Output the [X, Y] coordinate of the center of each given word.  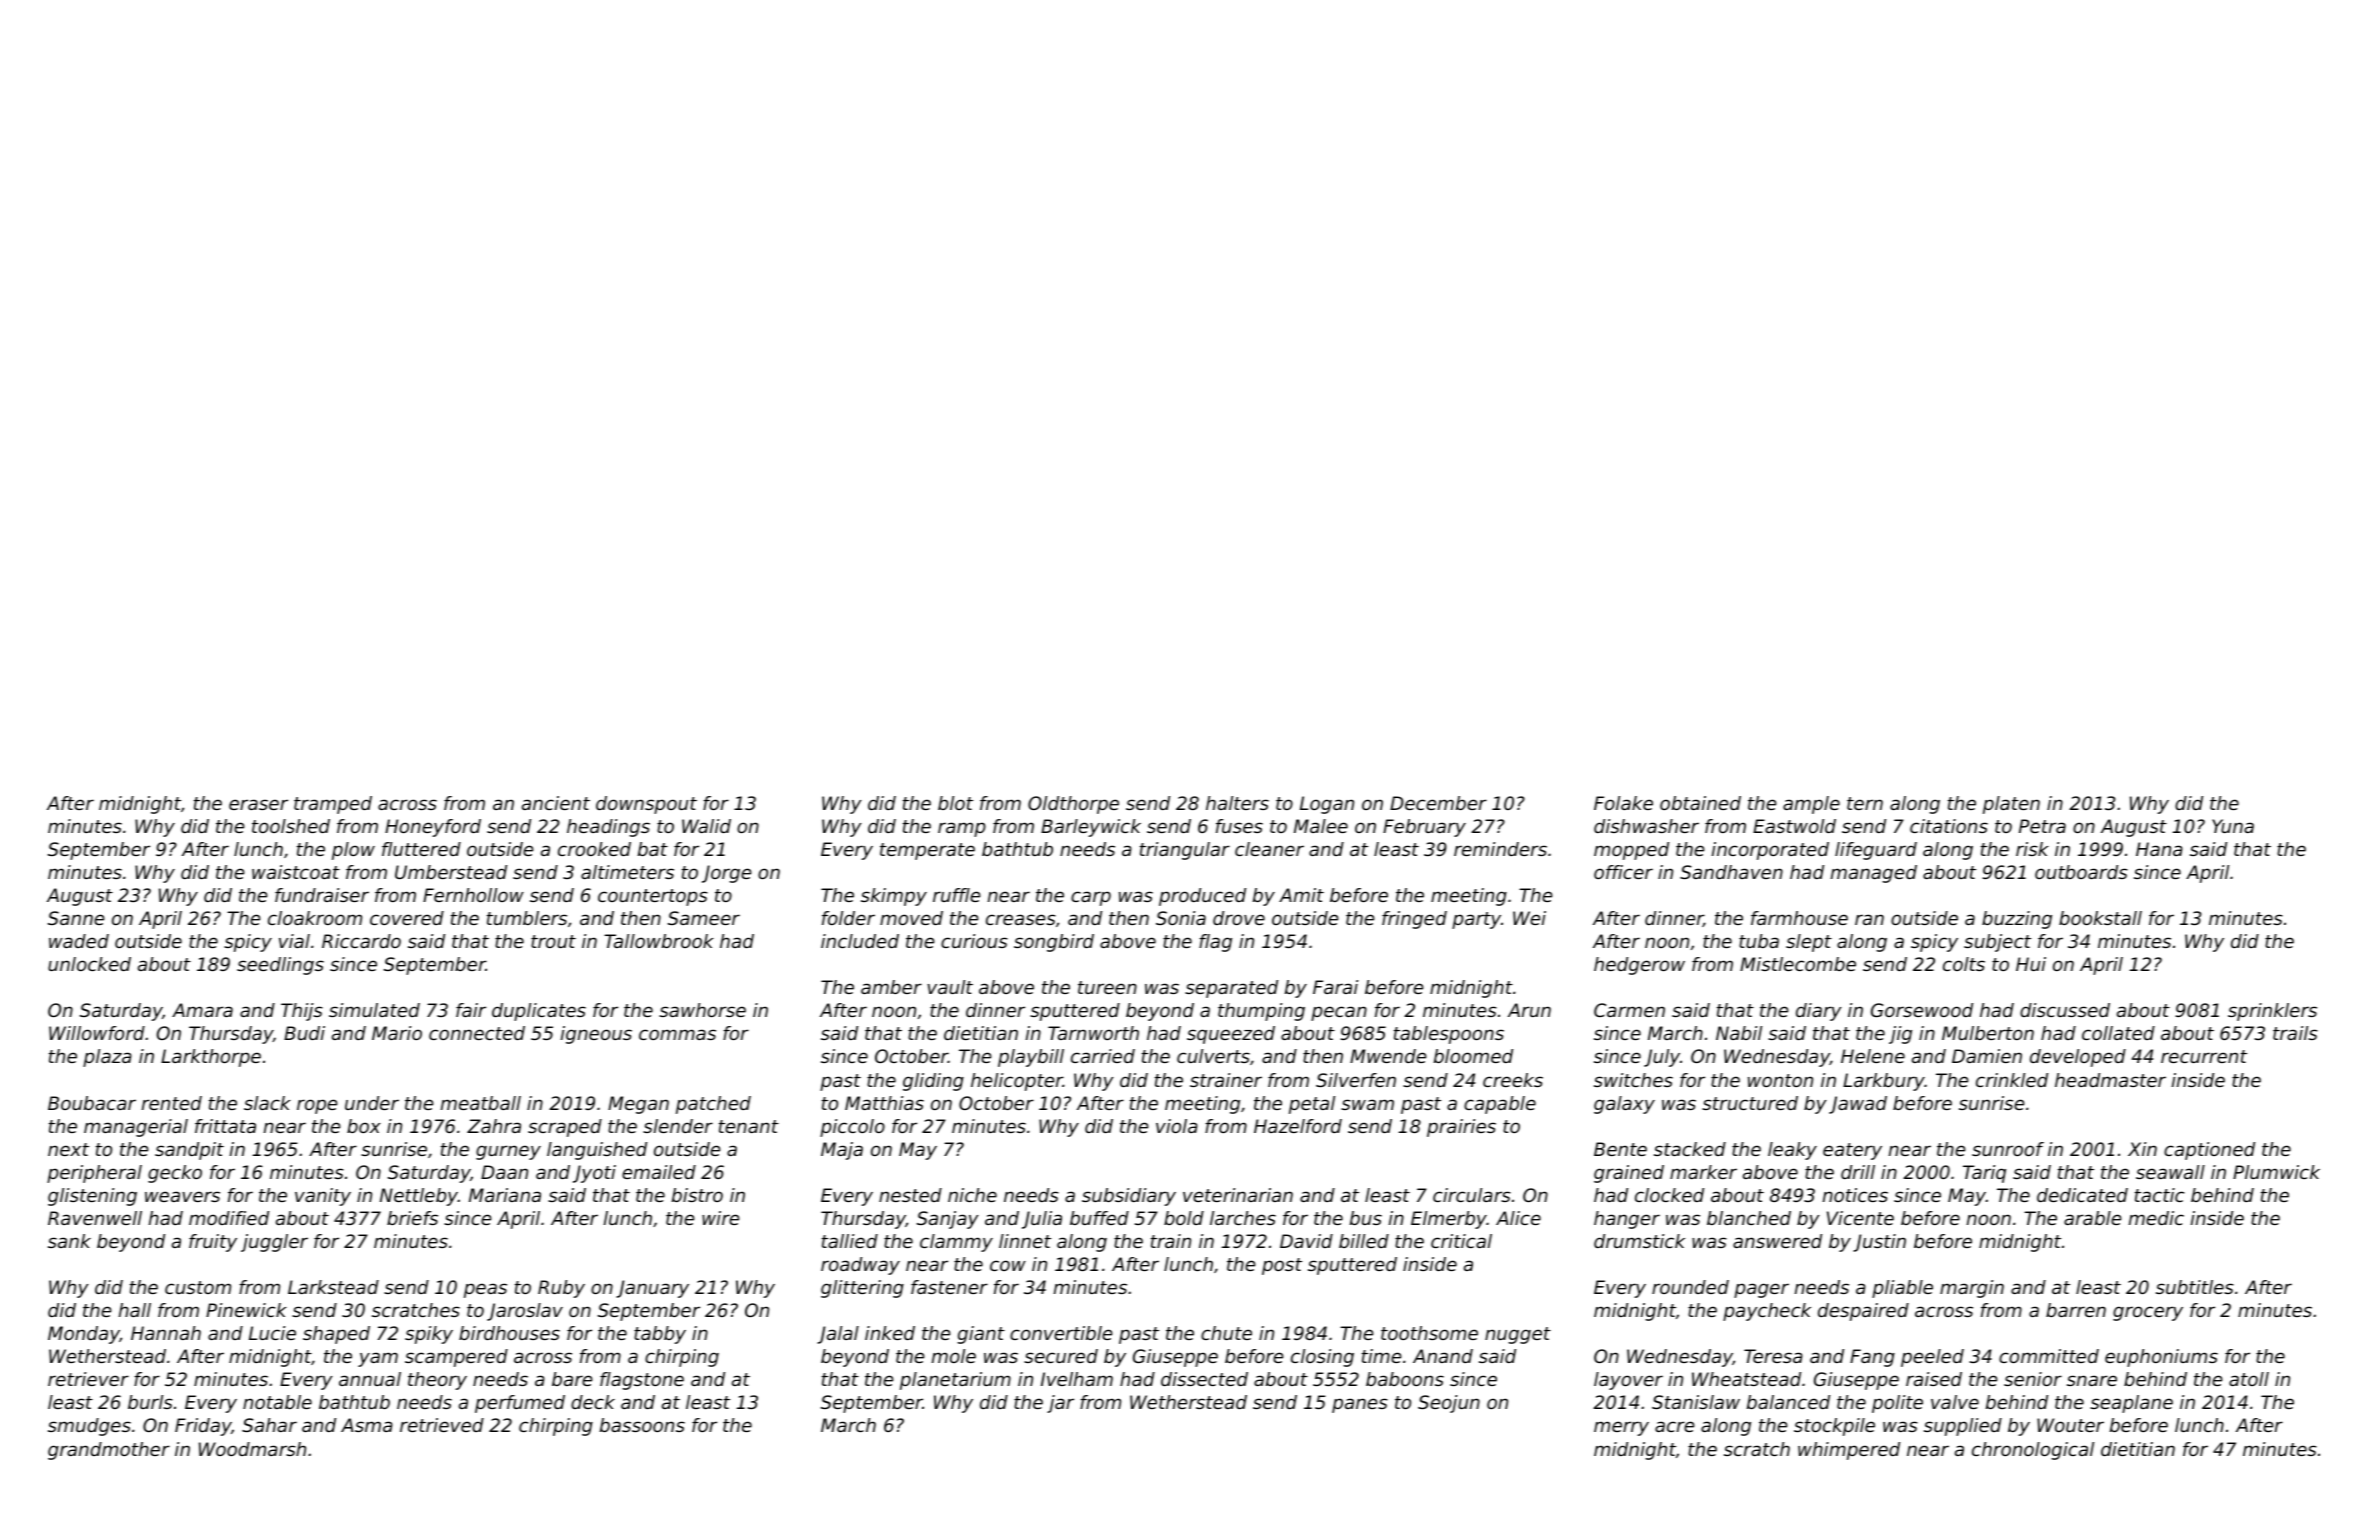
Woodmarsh [252, 1449]
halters [1237, 803]
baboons [1405, 1379]
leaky [1792, 1151]
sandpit [189, 1151]
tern [1865, 803]
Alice [1518, 1218]
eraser [258, 804]
